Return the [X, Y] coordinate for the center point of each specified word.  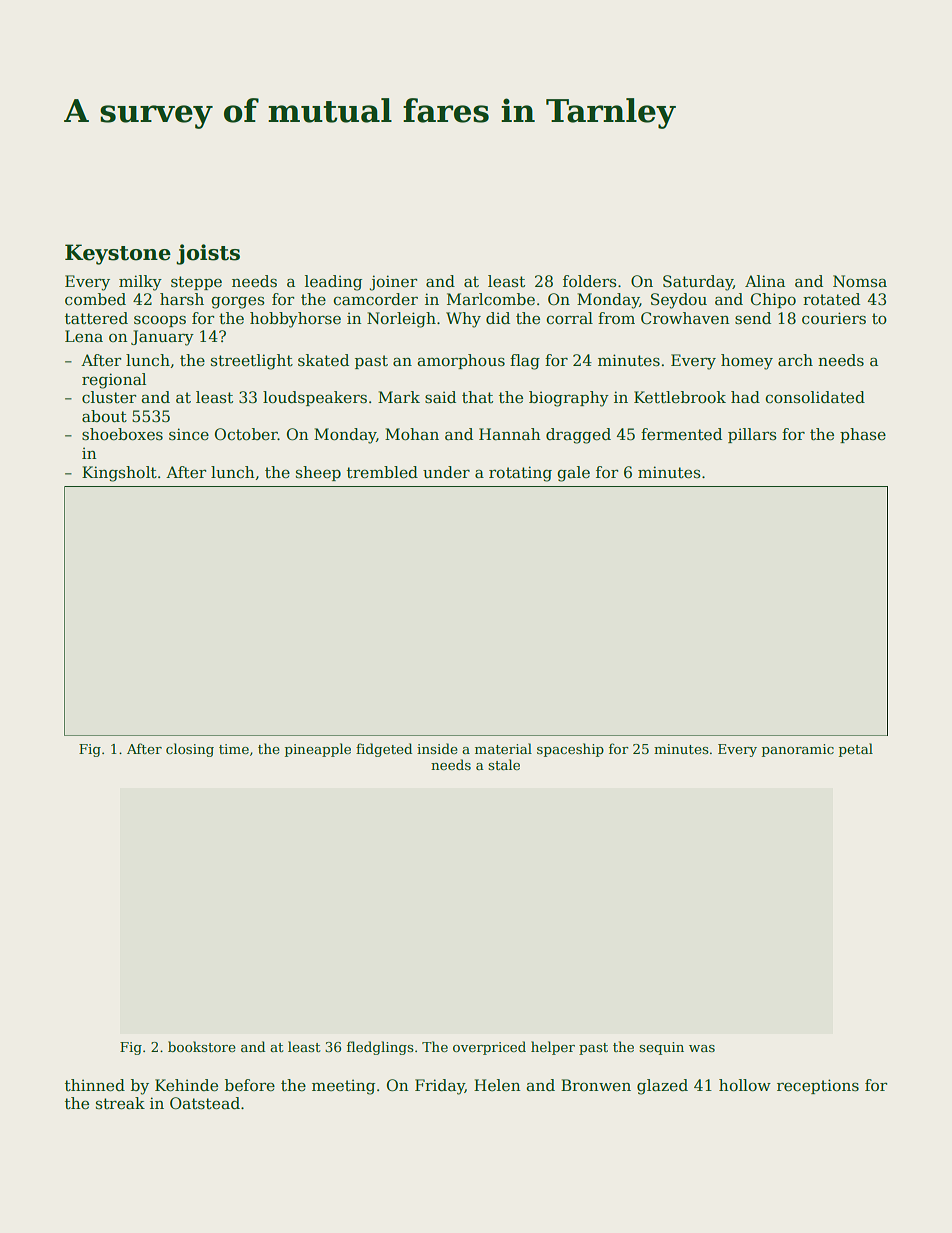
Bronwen [596, 1085]
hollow [745, 1085]
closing [190, 750]
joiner [393, 283]
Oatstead [205, 1103]
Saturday [698, 283]
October [246, 434]
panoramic [798, 750]
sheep [318, 473]
